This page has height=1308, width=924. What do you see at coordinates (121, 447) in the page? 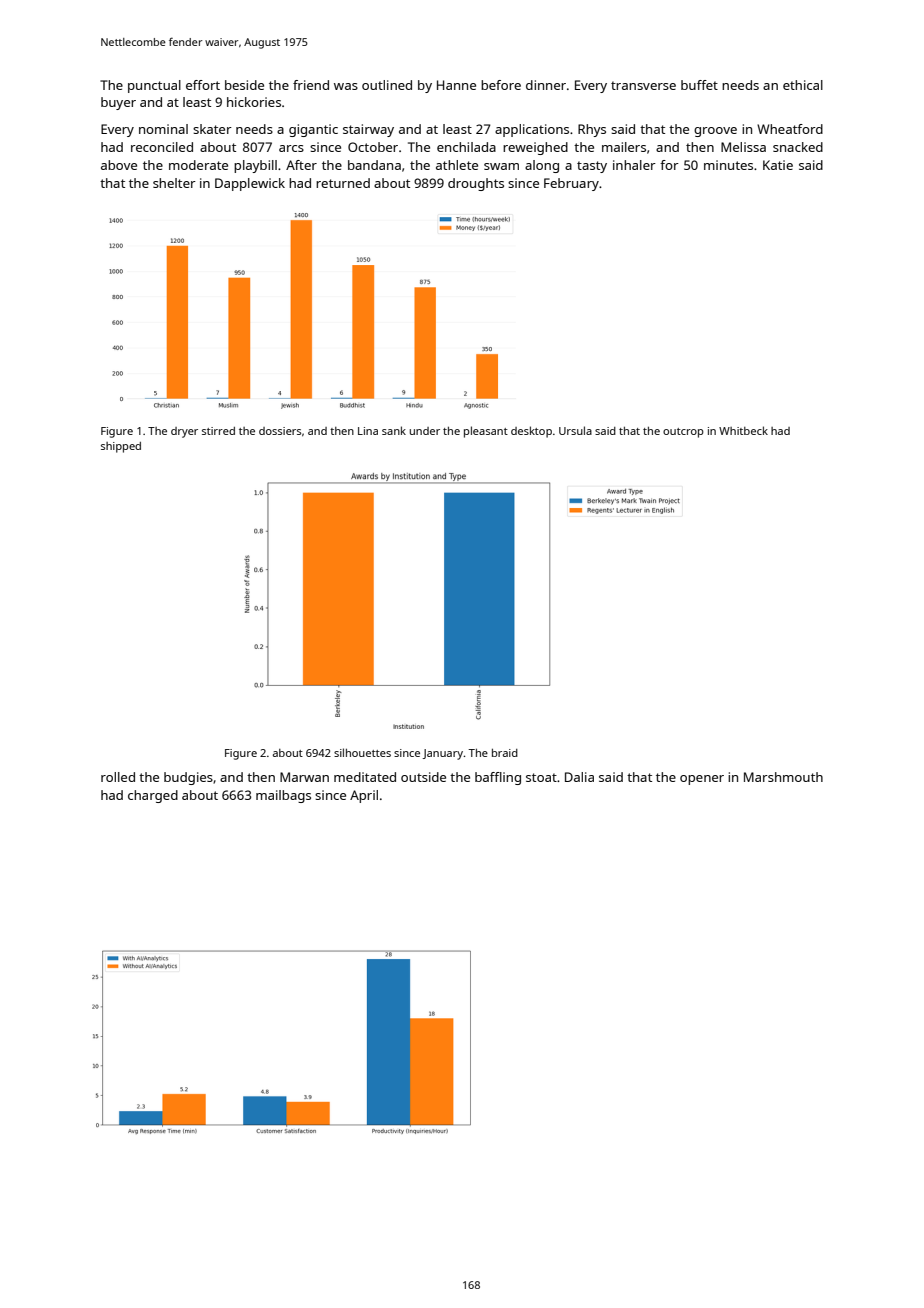
I see `shipped` at bounding box center [121, 447].
